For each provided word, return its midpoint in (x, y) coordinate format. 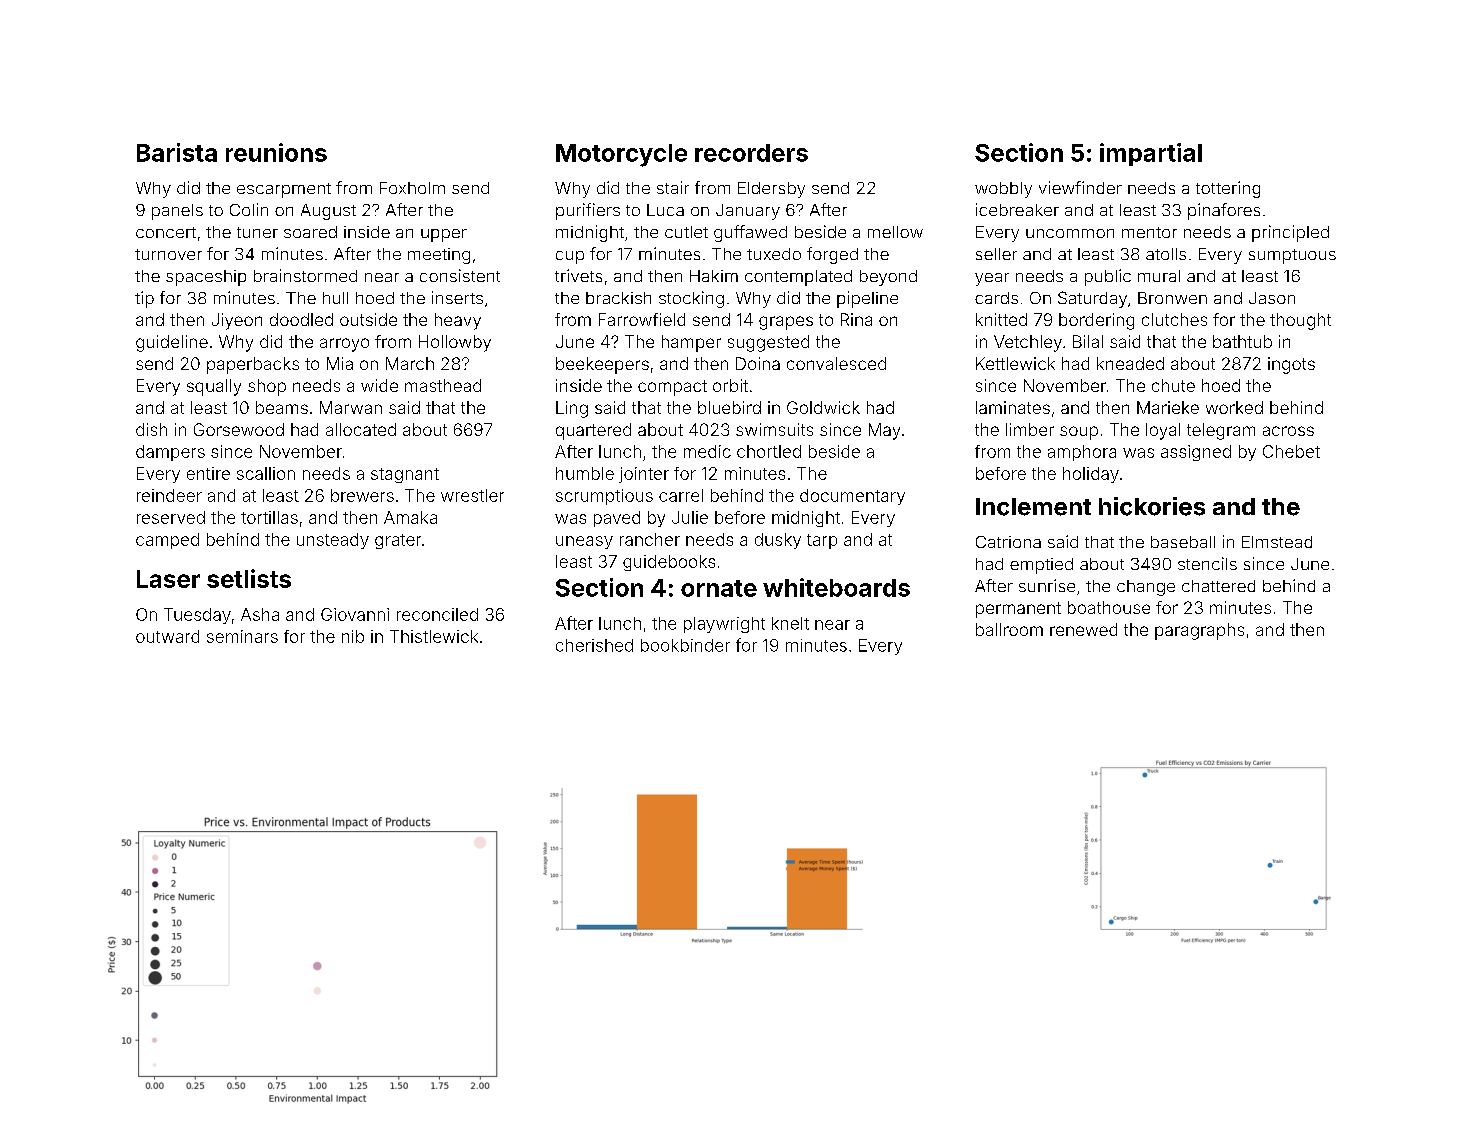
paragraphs (1199, 631)
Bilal (1088, 341)
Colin (249, 209)
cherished (594, 645)
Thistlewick (434, 636)
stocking (691, 299)
